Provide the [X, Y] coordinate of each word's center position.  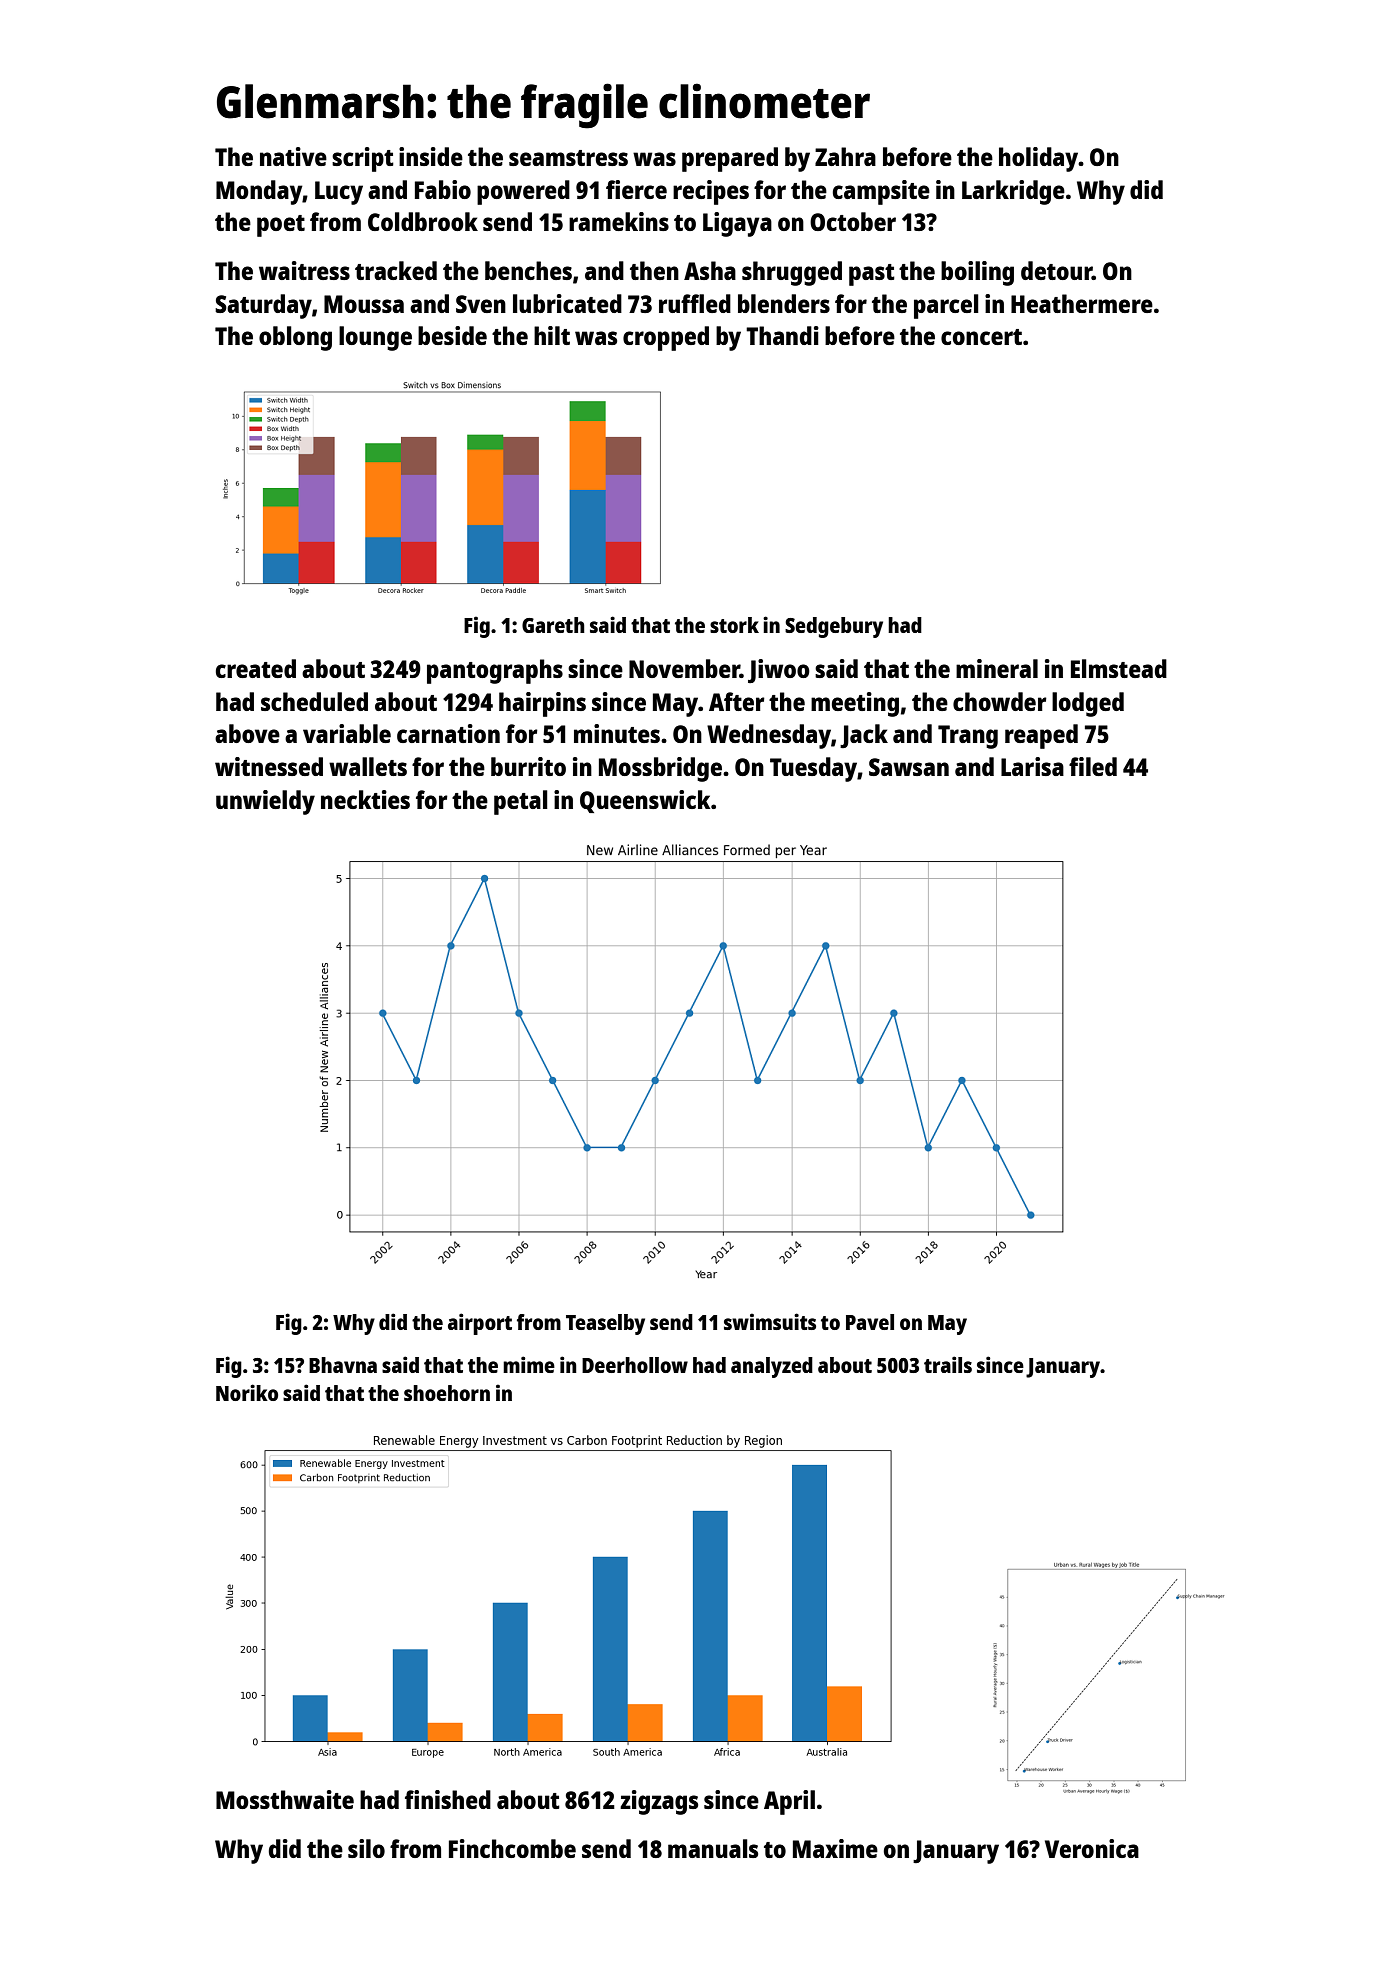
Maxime [835, 1848]
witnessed [269, 766]
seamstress [568, 158]
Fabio [443, 189]
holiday [1039, 159]
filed [1093, 766]
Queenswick [645, 801]
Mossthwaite [285, 1799]
